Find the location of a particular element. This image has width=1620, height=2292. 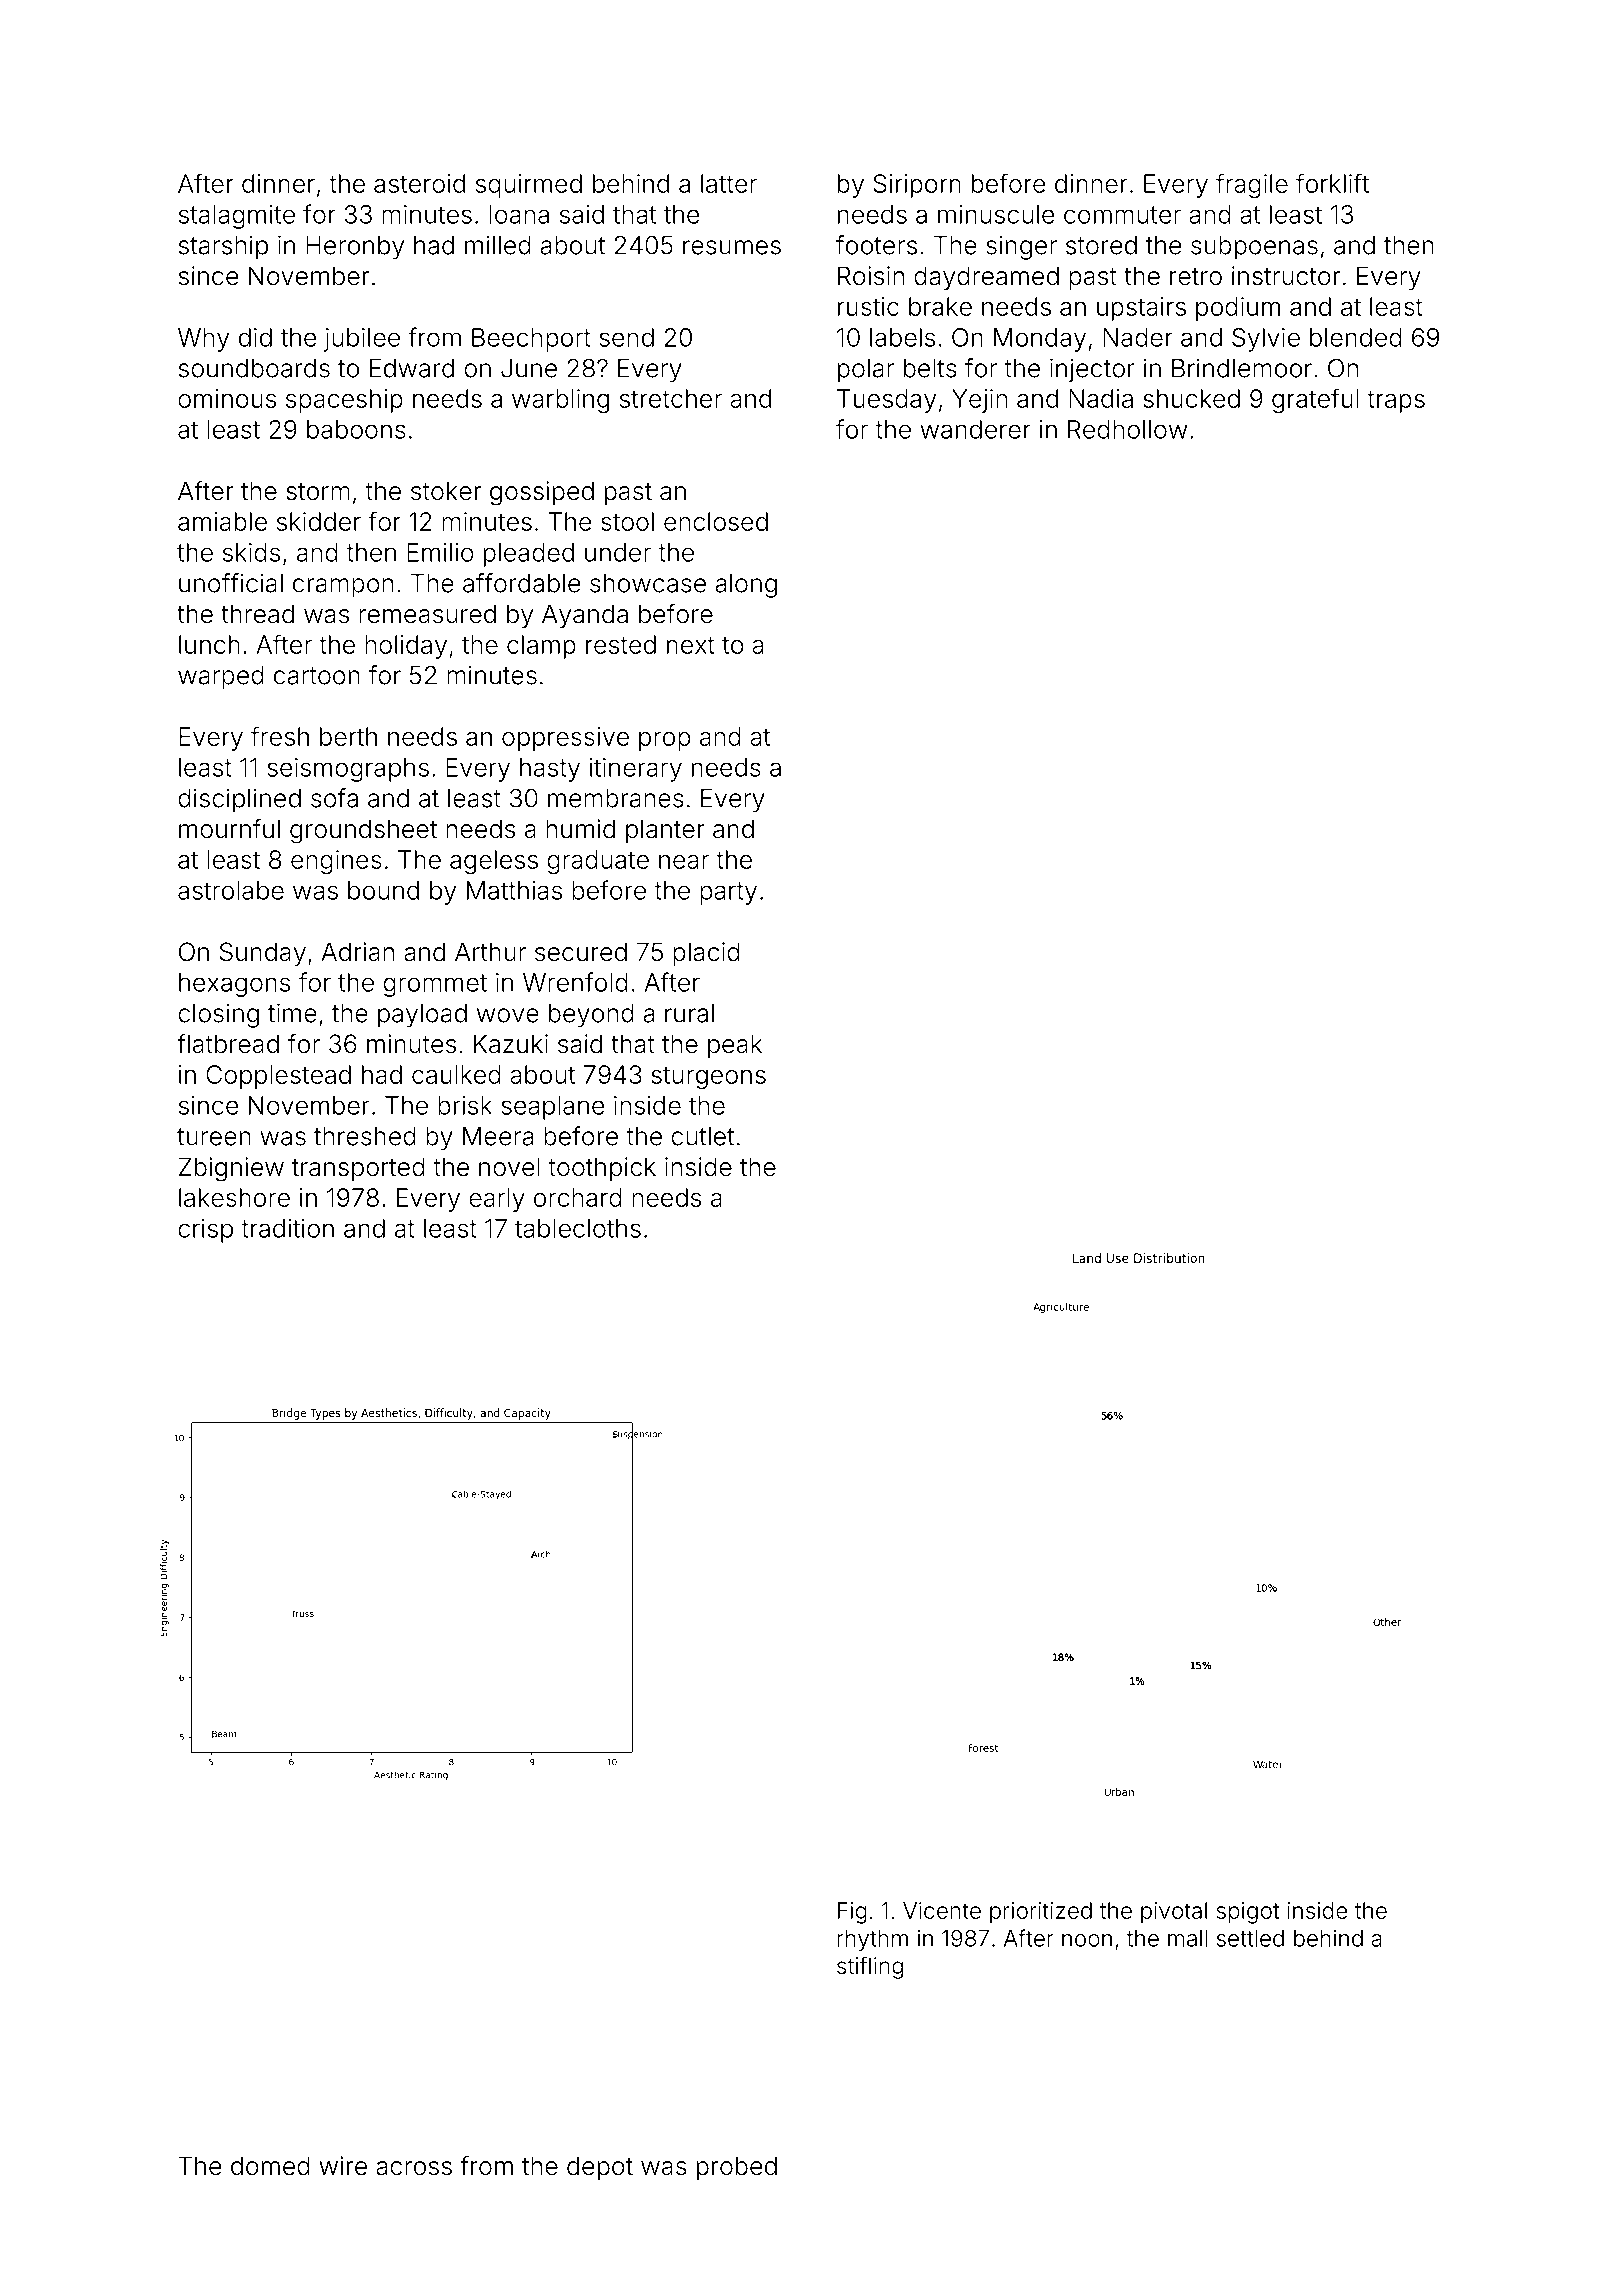

Siriporn is located at coordinates (917, 186).
